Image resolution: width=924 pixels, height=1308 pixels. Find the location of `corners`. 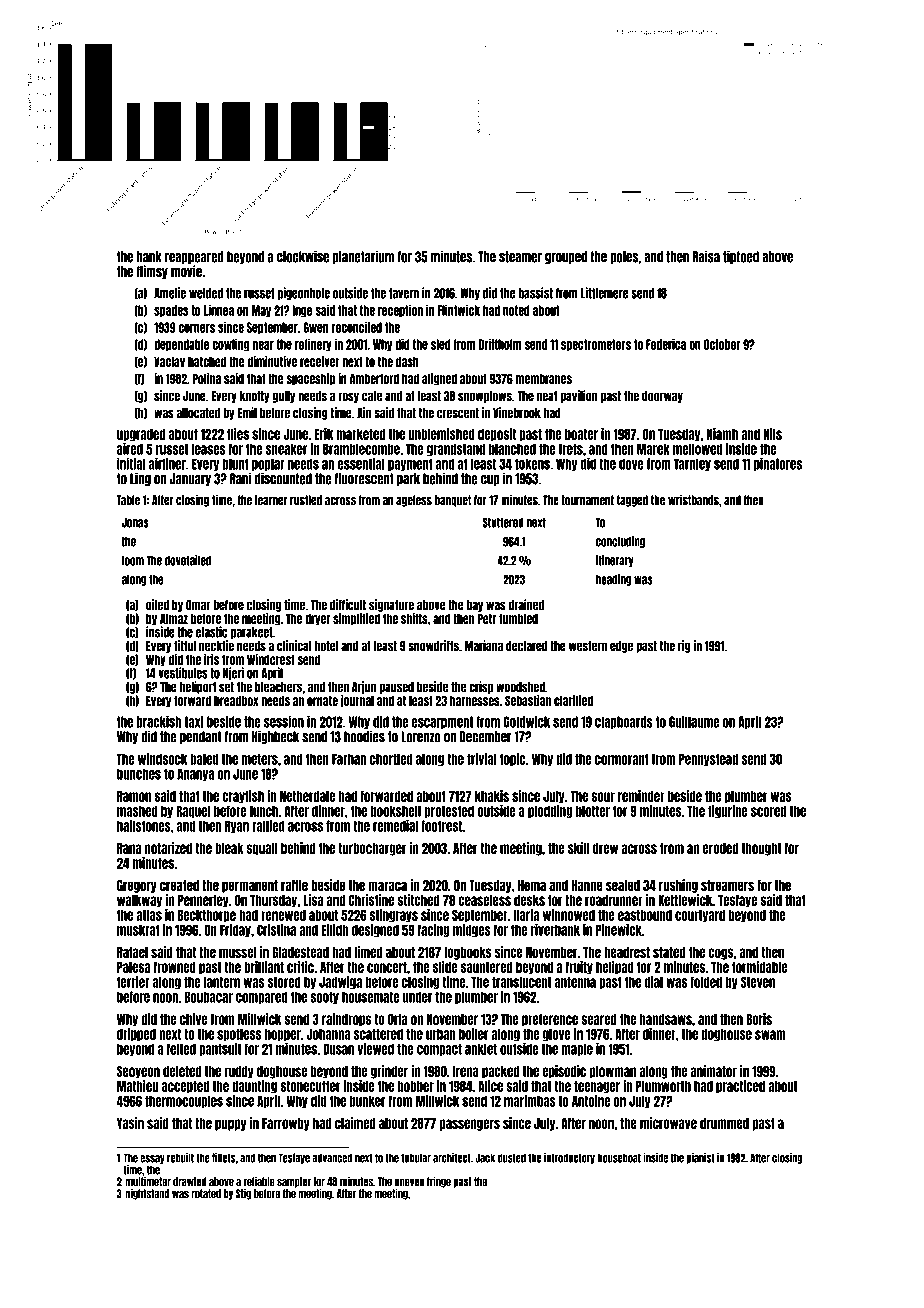

corners is located at coordinates (196, 328).
